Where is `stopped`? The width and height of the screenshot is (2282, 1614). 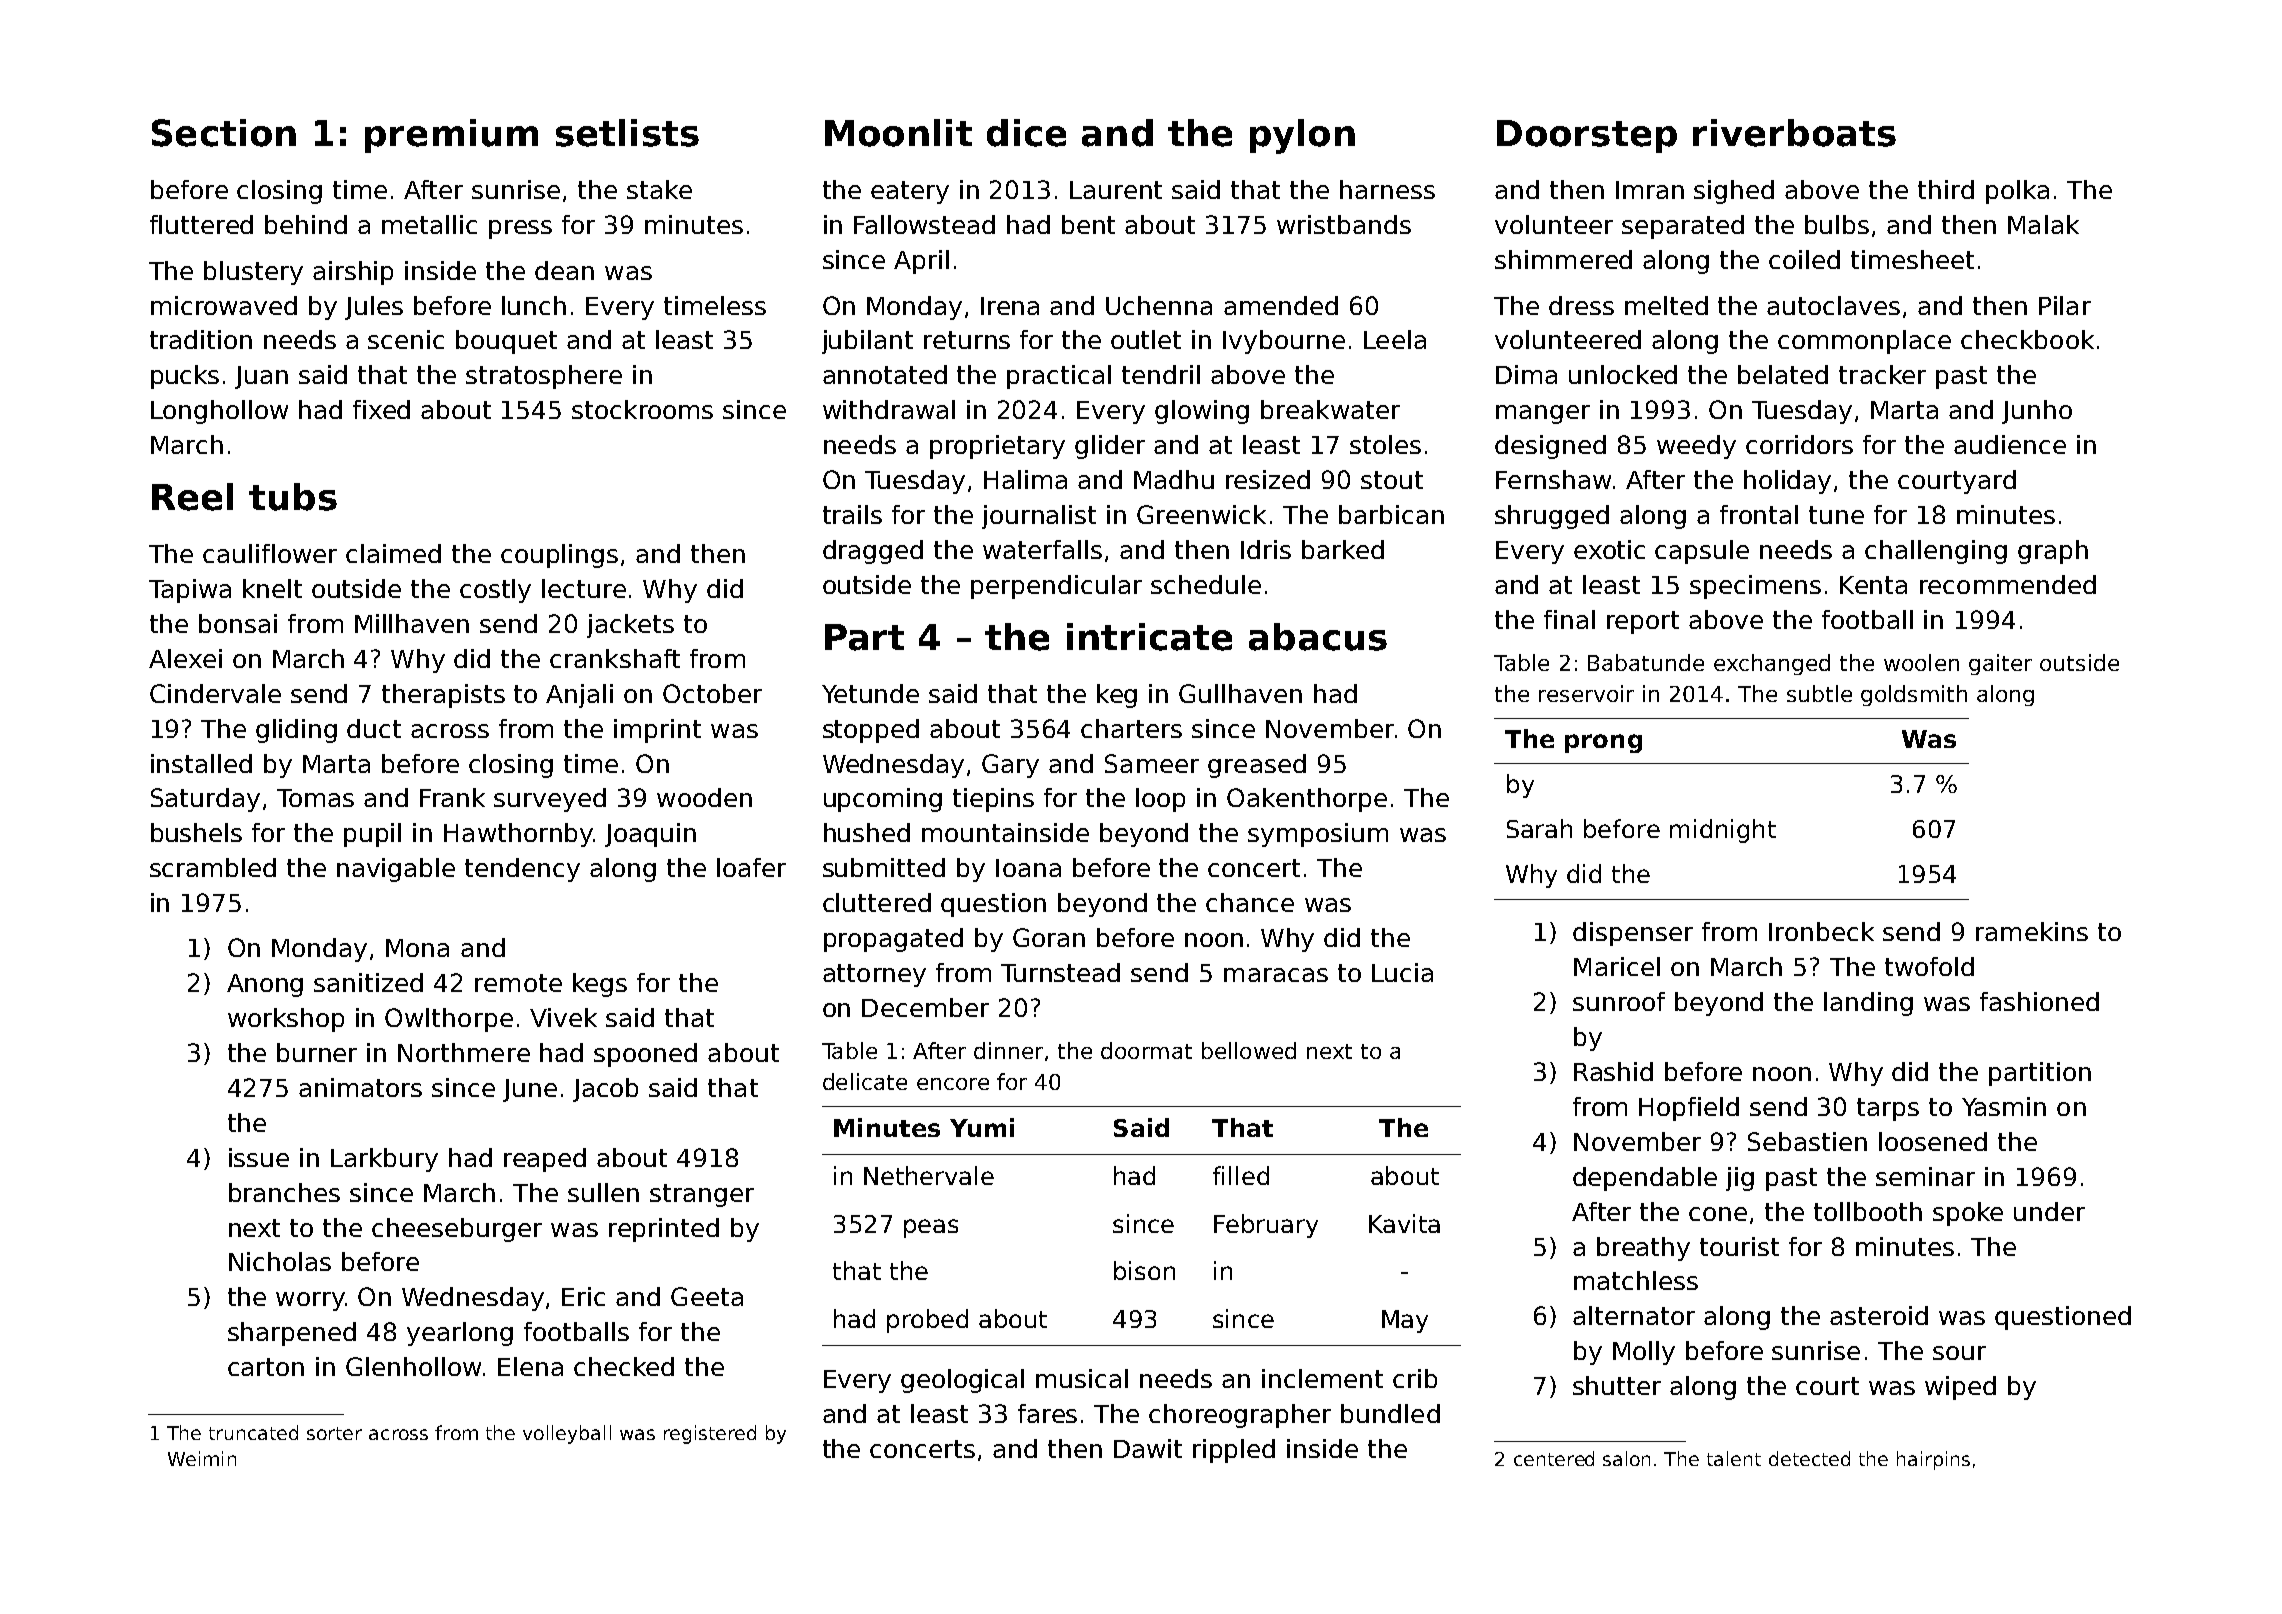 stopped is located at coordinates (871, 731).
